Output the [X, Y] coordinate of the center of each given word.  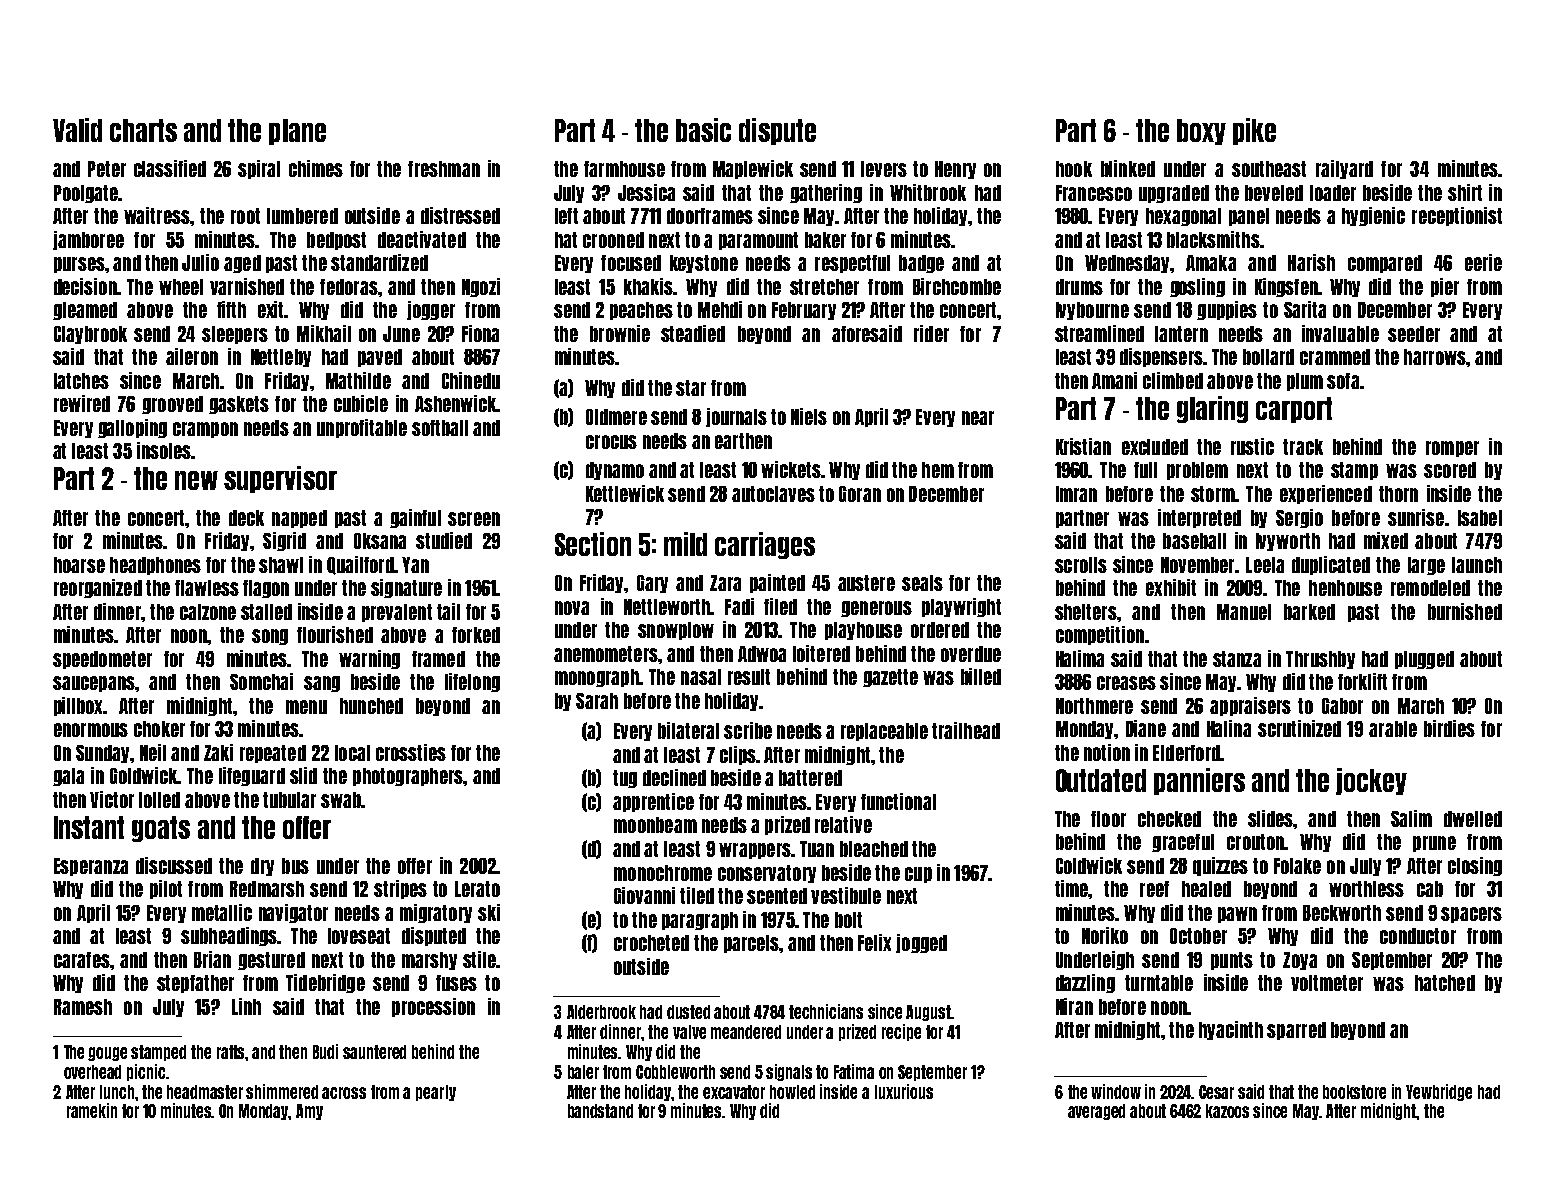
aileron [192, 356]
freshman [444, 169]
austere [866, 583]
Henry [955, 170]
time [1071, 888]
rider [931, 333]
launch [1477, 565]
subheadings [229, 936]
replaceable [884, 732]
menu [306, 707]
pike [1254, 131]
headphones [155, 566]
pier [1445, 287]
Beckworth [1342, 913]
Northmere [1094, 706]
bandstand [600, 1111]
